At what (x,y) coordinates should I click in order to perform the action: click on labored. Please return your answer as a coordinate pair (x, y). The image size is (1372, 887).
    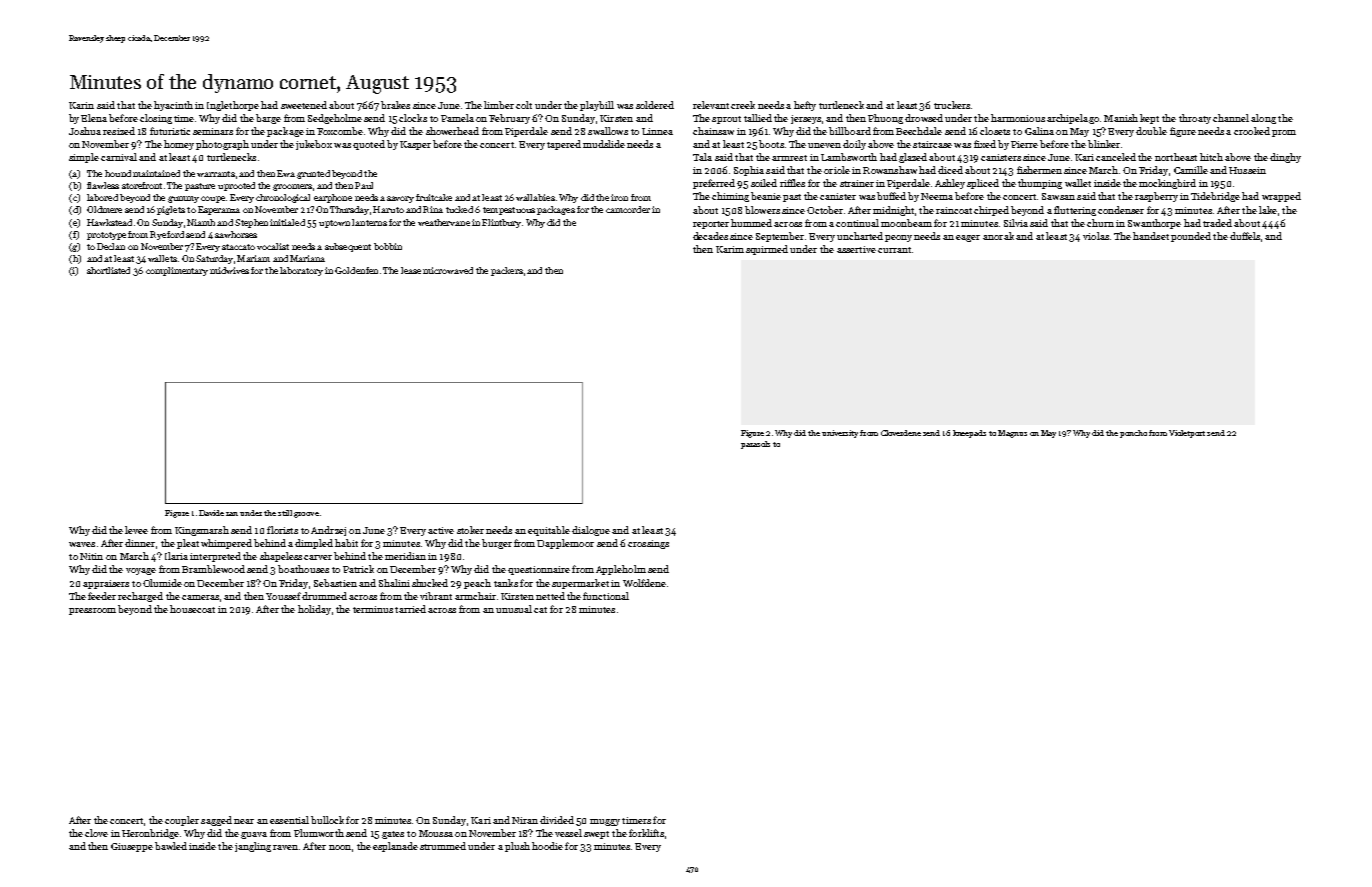
    Looking at the image, I should click on (102, 197).
